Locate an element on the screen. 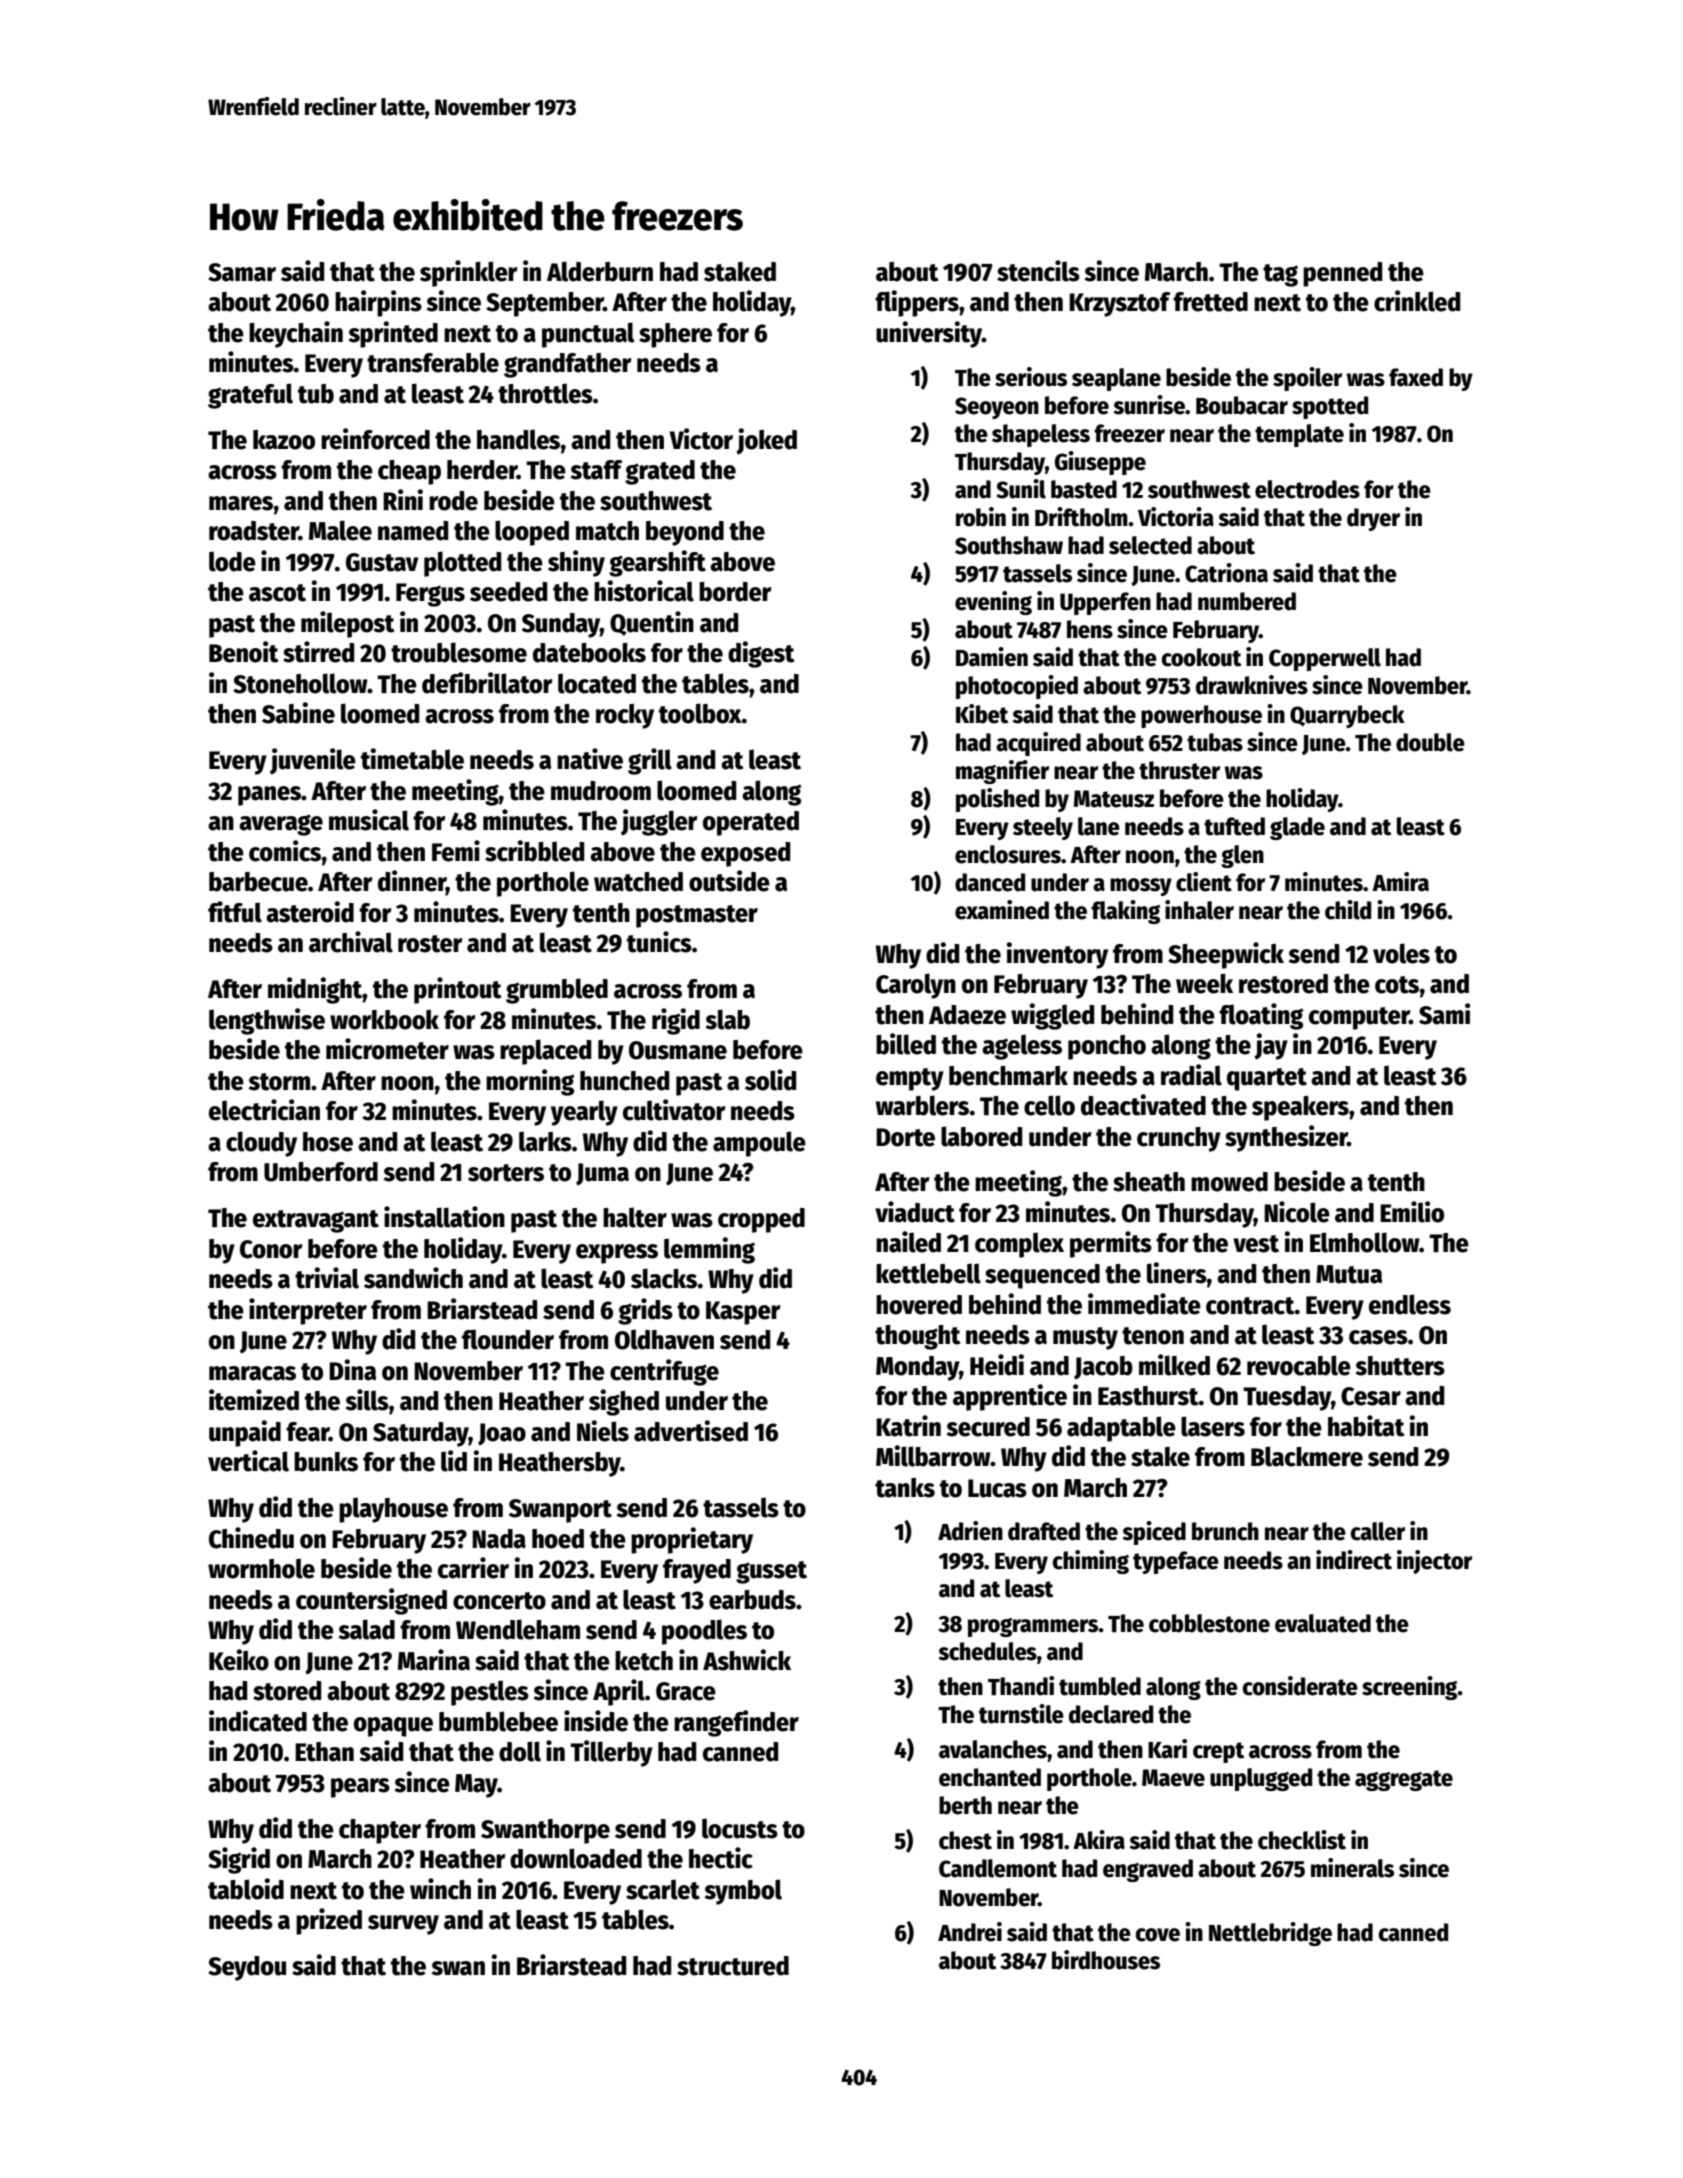 This screenshot has width=1683, height=2178. countersigned is located at coordinates (371, 1601).
